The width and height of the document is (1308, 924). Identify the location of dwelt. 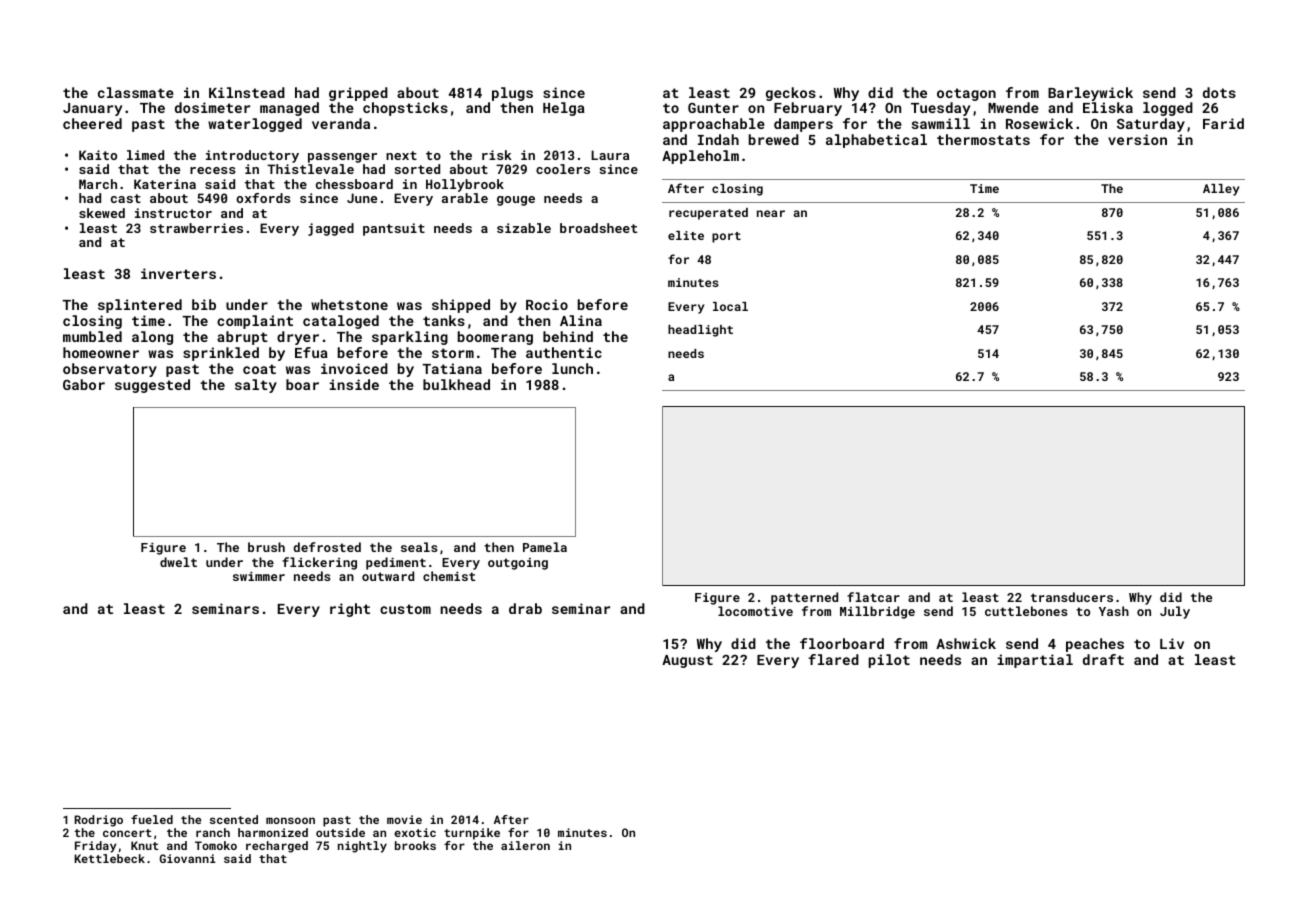
(178, 562).
